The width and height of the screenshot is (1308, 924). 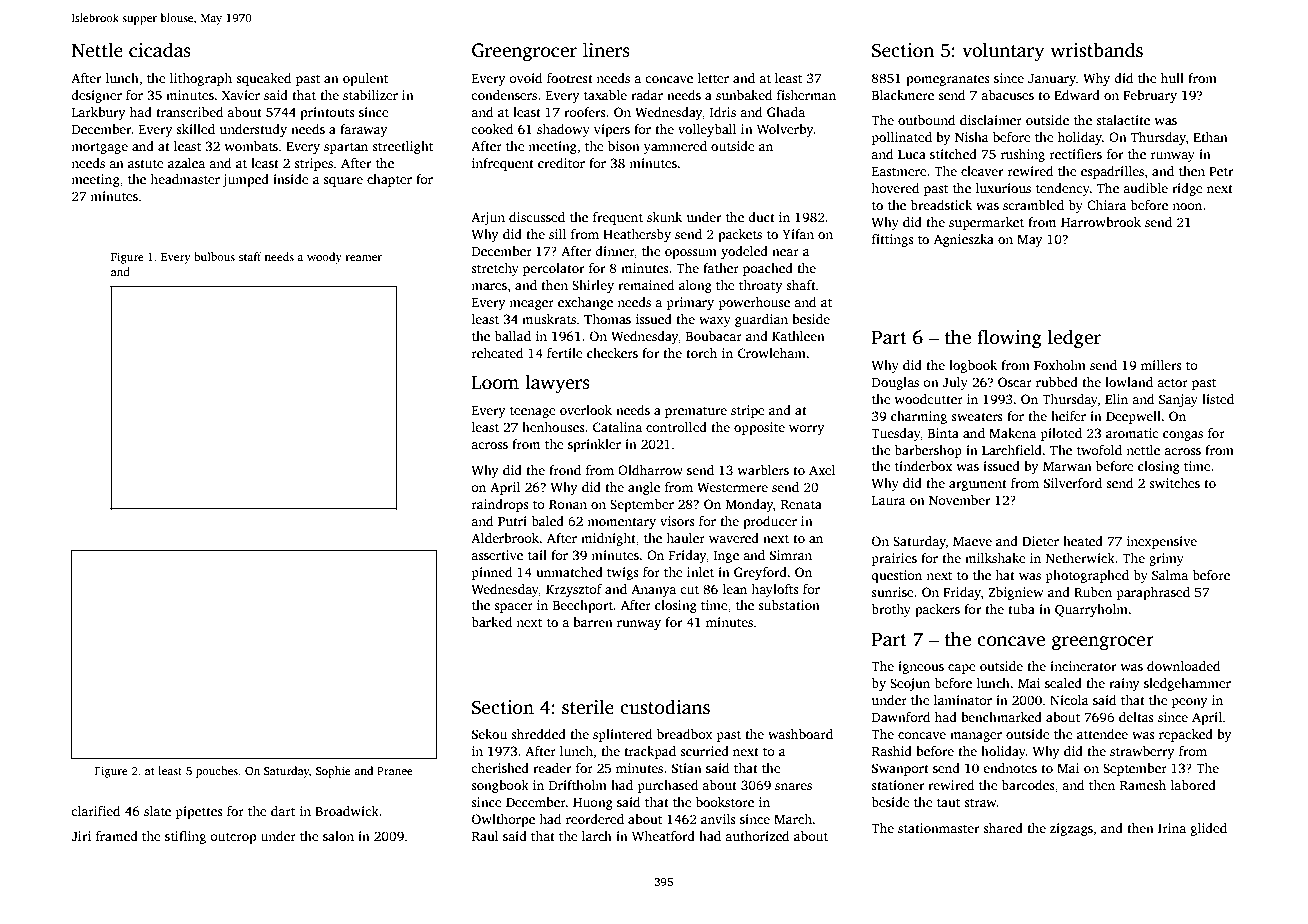 I want to click on voluntary, so click(x=1003, y=52).
